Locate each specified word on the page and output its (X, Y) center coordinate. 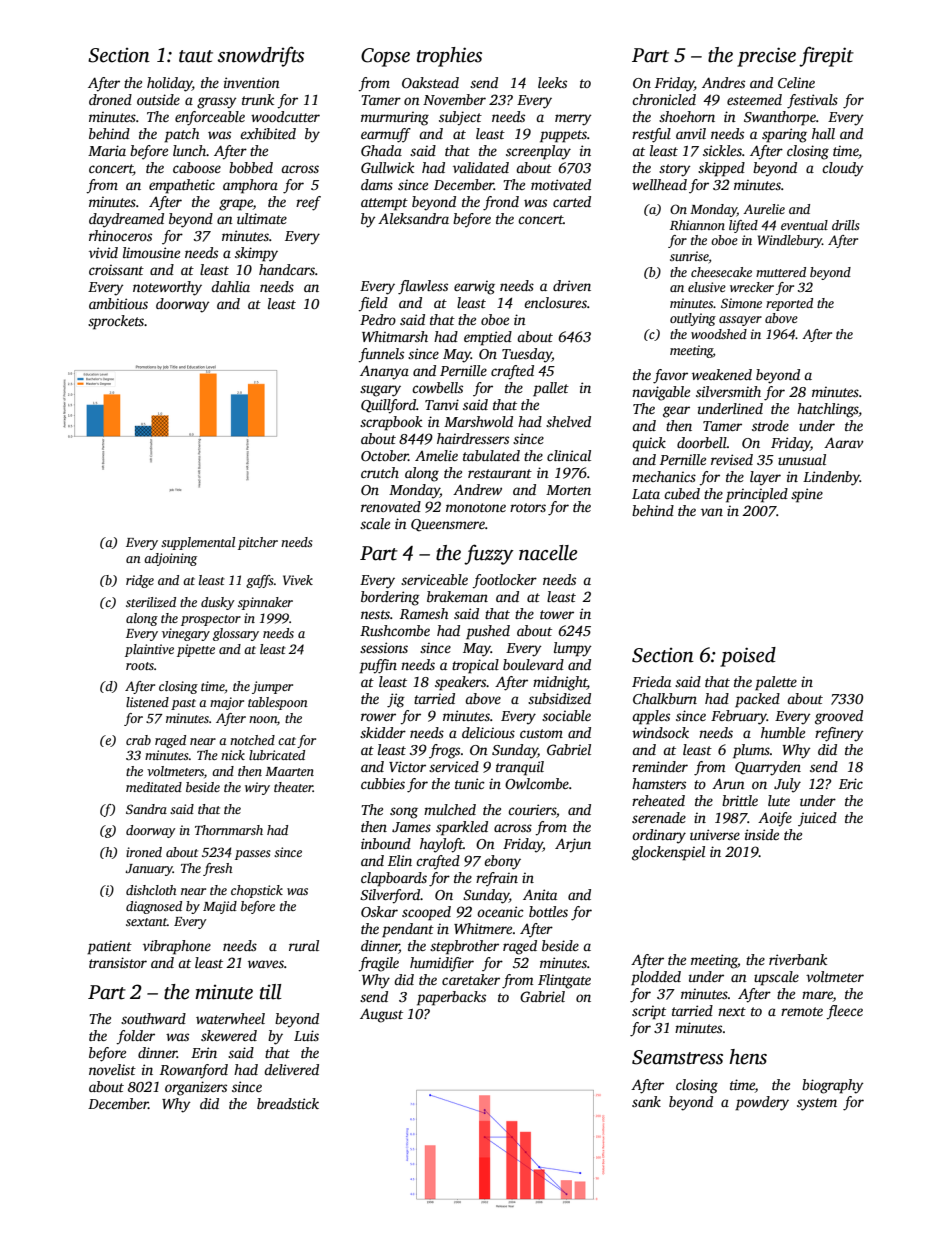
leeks (552, 82)
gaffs (260, 581)
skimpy (256, 254)
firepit (826, 56)
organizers (196, 1088)
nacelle (548, 553)
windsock (660, 732)
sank (646, 1101)
